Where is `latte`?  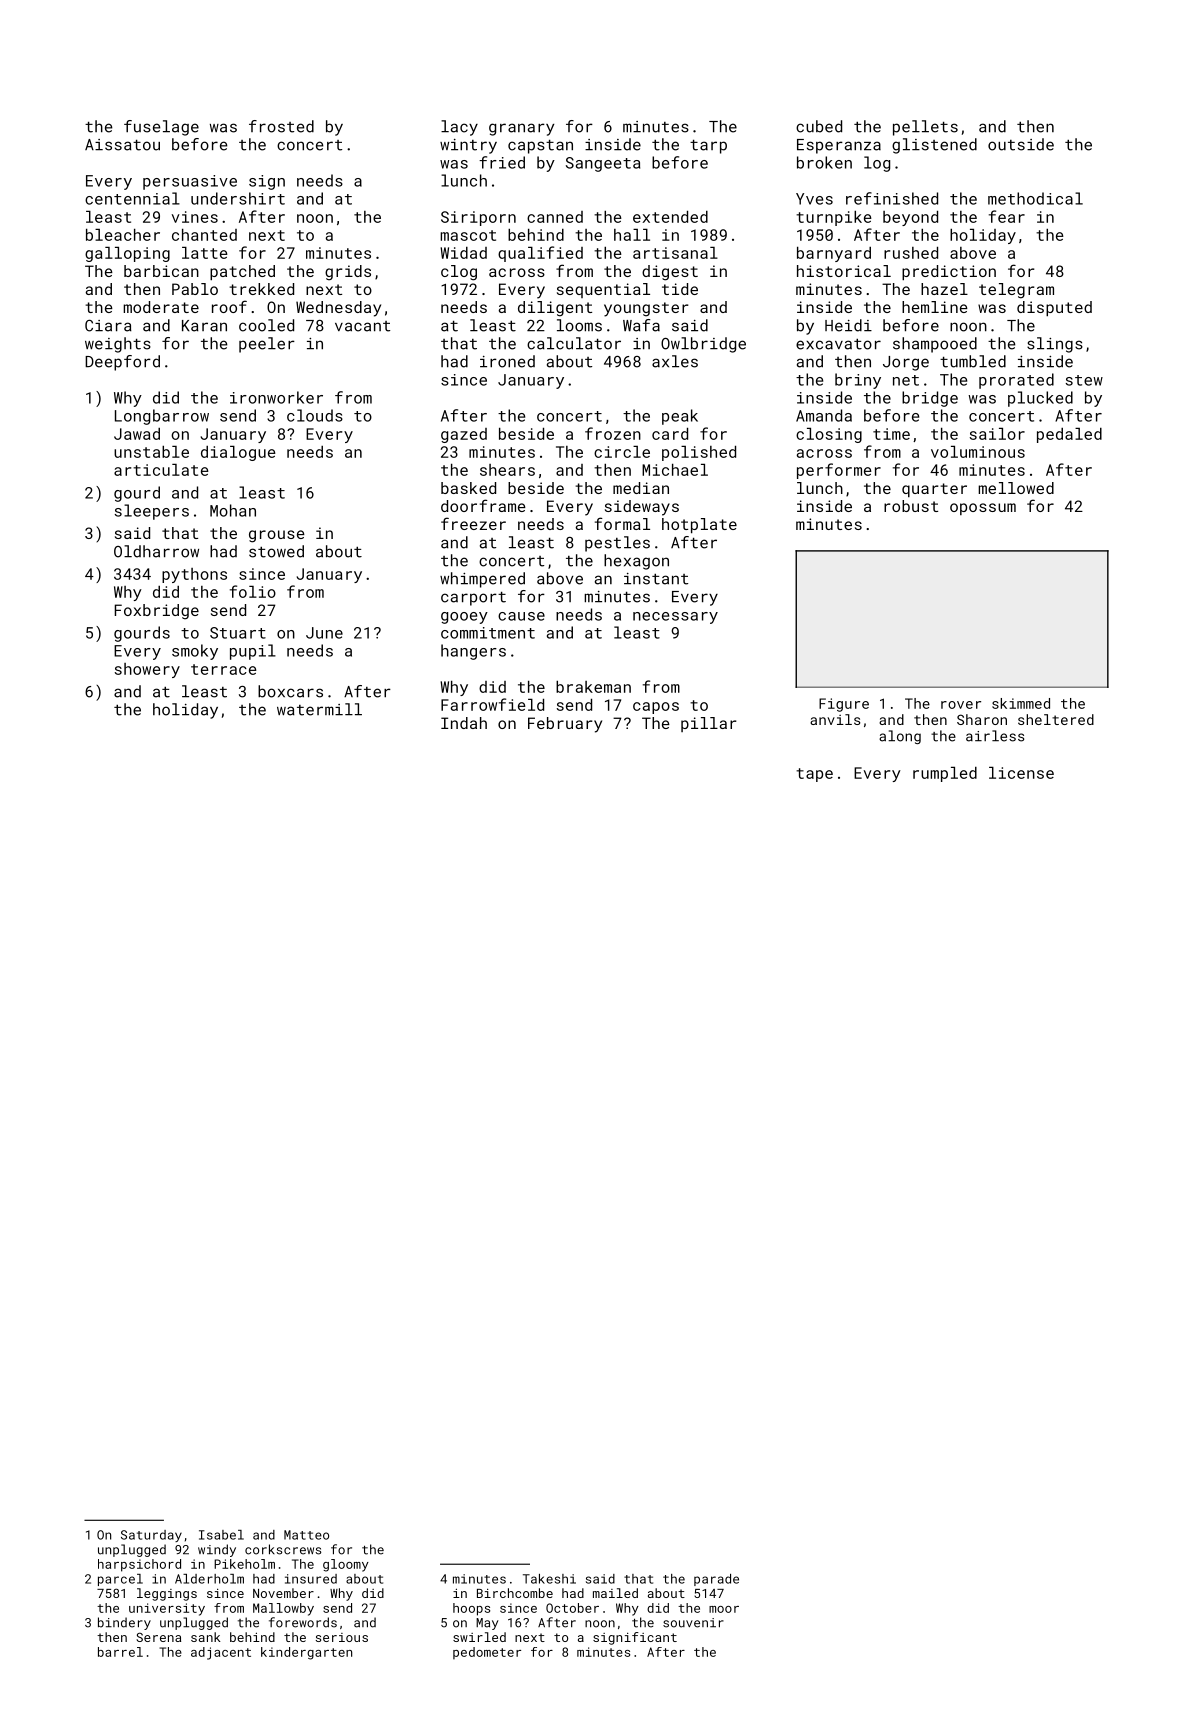
latte is located at coordinates (205, 253).
